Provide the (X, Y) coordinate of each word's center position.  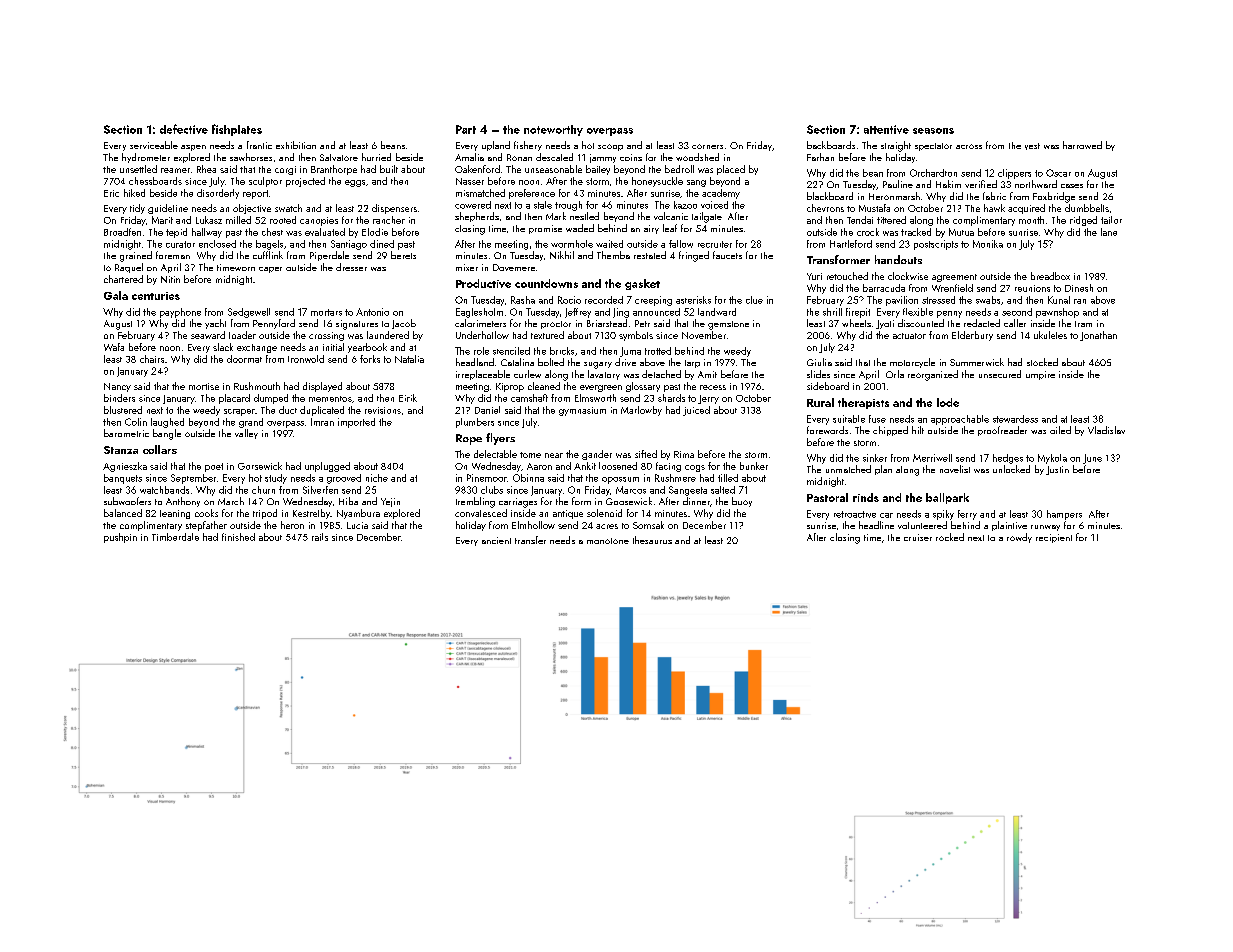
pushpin (120, 538)
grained (136, 256)
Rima (684, 454)
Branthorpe (334, 170)
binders (119, 398)
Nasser (470, 181)
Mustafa (874, 208)
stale (543, 205)
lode (948, 402)
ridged (1083, 221)
